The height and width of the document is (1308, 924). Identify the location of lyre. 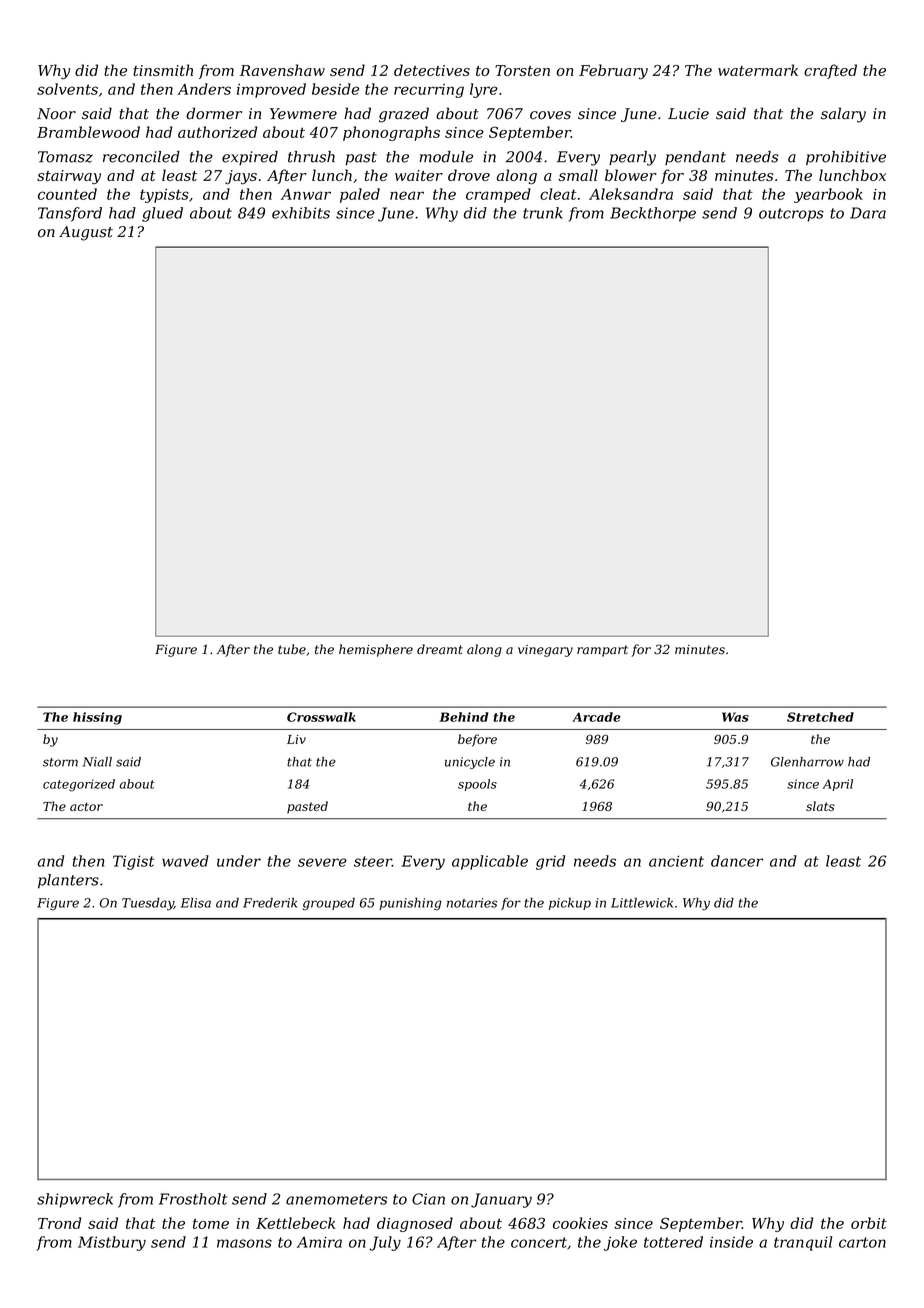
(484, 90).
